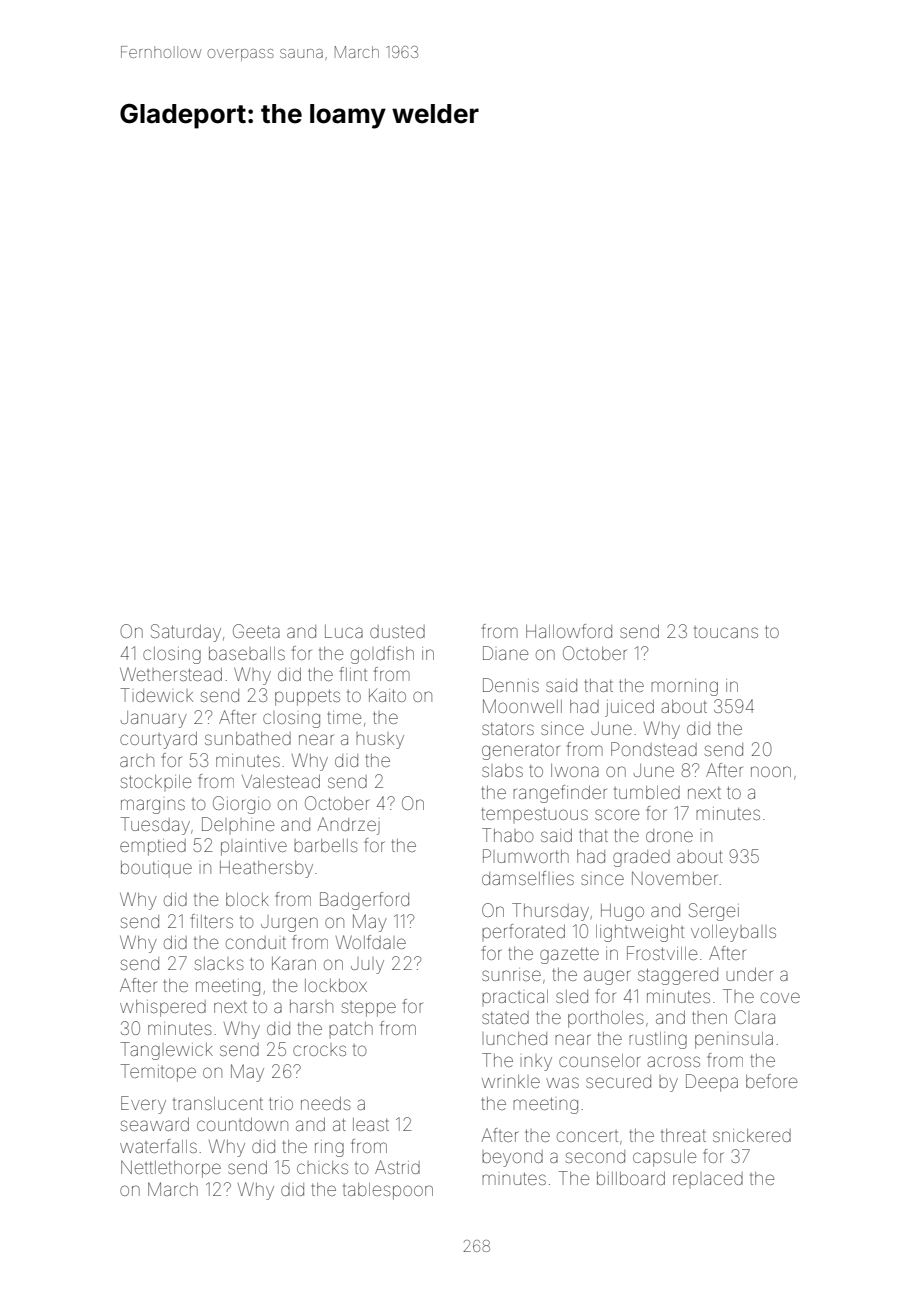 The height and width of the page is (1308, 924). I want to click on Sergei, so click(714, 912).
